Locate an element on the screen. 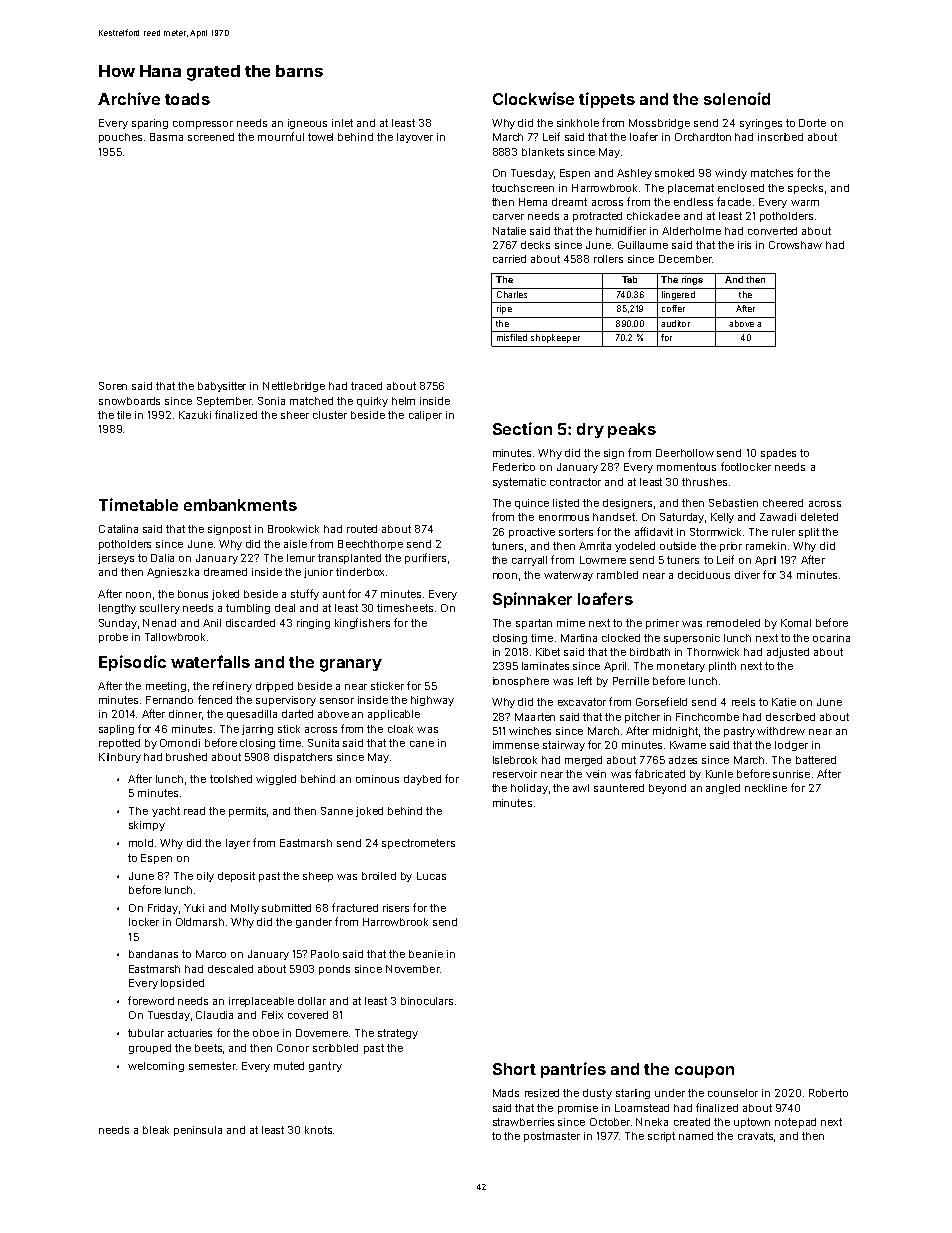 The image size is (952, 1233). highway is located at coordinates (432, 701).
